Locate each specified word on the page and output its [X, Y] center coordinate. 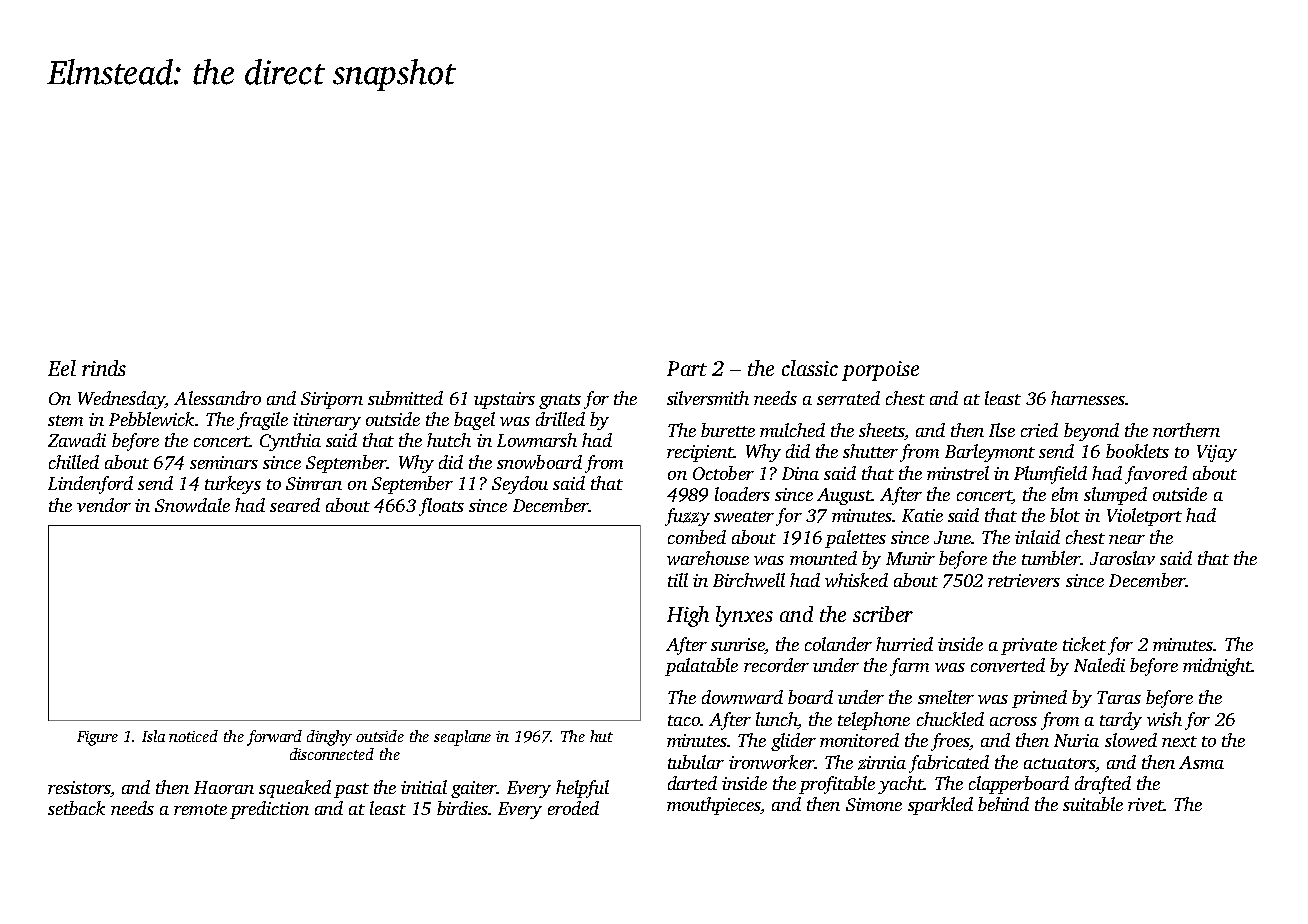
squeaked [295, 789]
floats [441, 507]
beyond [1091, 432]
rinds [104, 368]
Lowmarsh [537, 440]
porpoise [880, 371]
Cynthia [290, 442]
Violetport [1144, 517]
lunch [776, 719]
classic [810, 368]
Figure [97, 738]
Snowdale [192, 505]
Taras [1119, 697]
